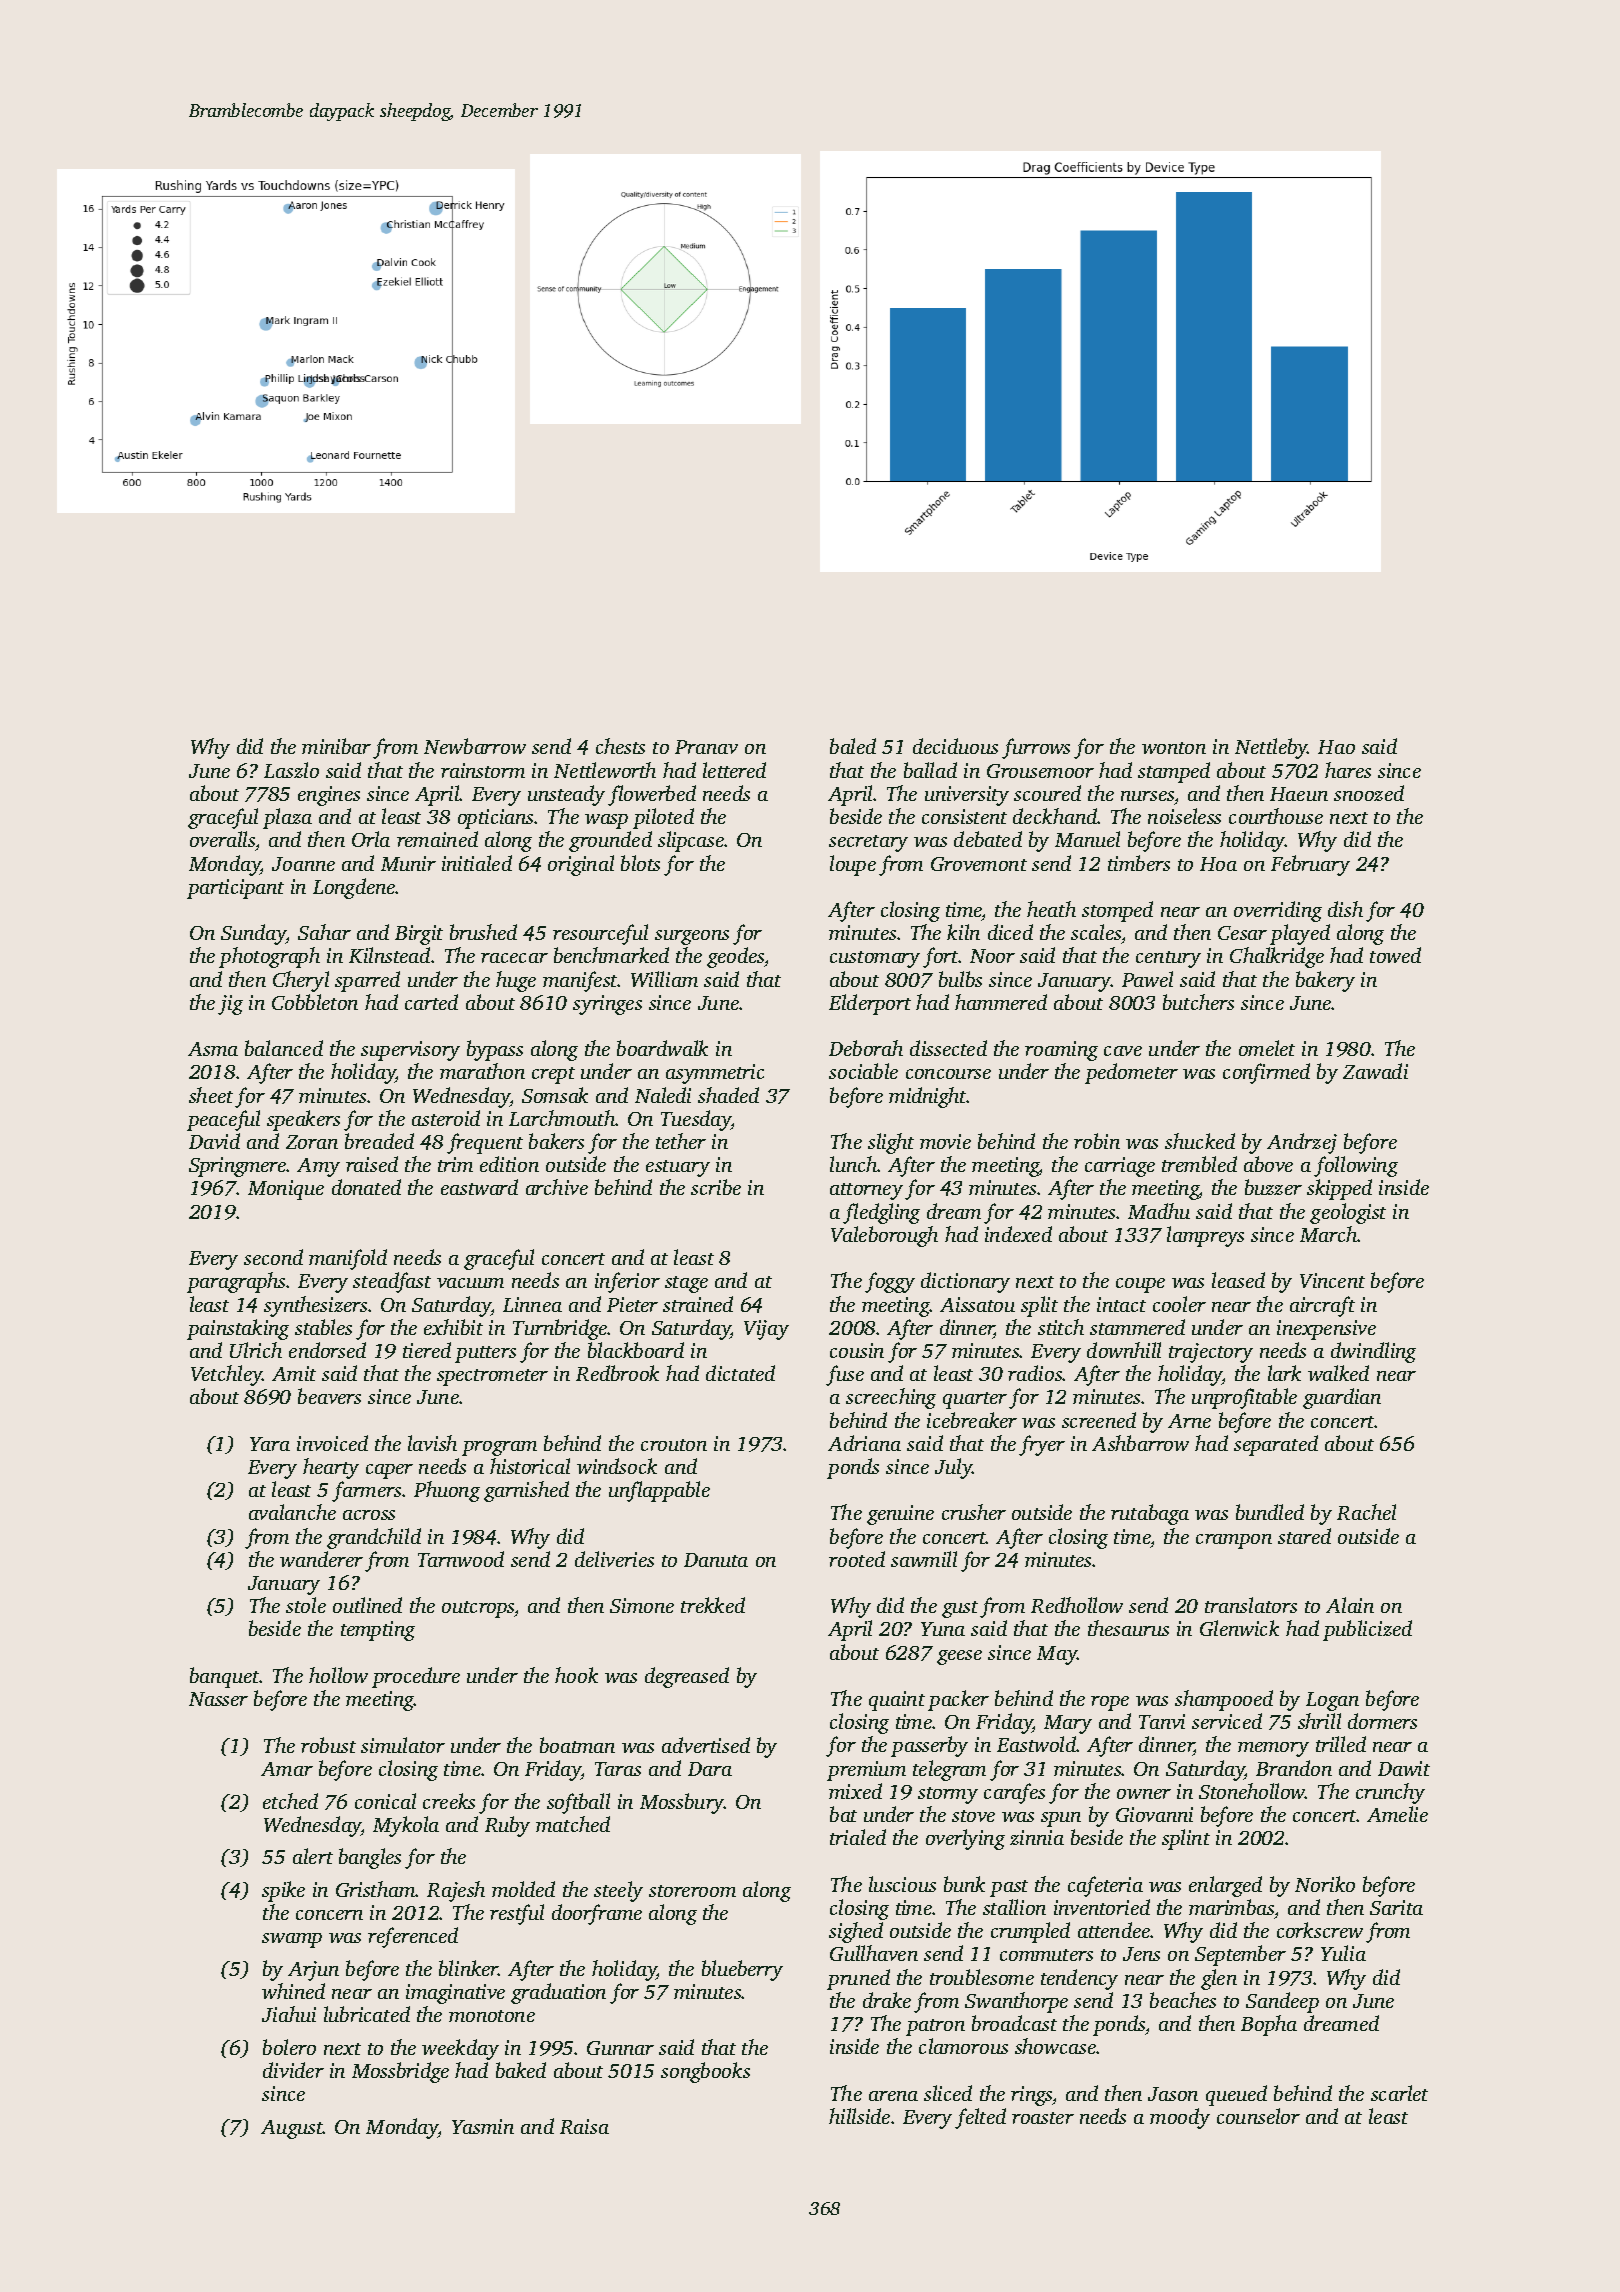 The width and height of the image is (1620, 2292). What do you see at coordinates (924, 1559) in the image?
I see `sawmill` at bounding box center [924, 1559].
